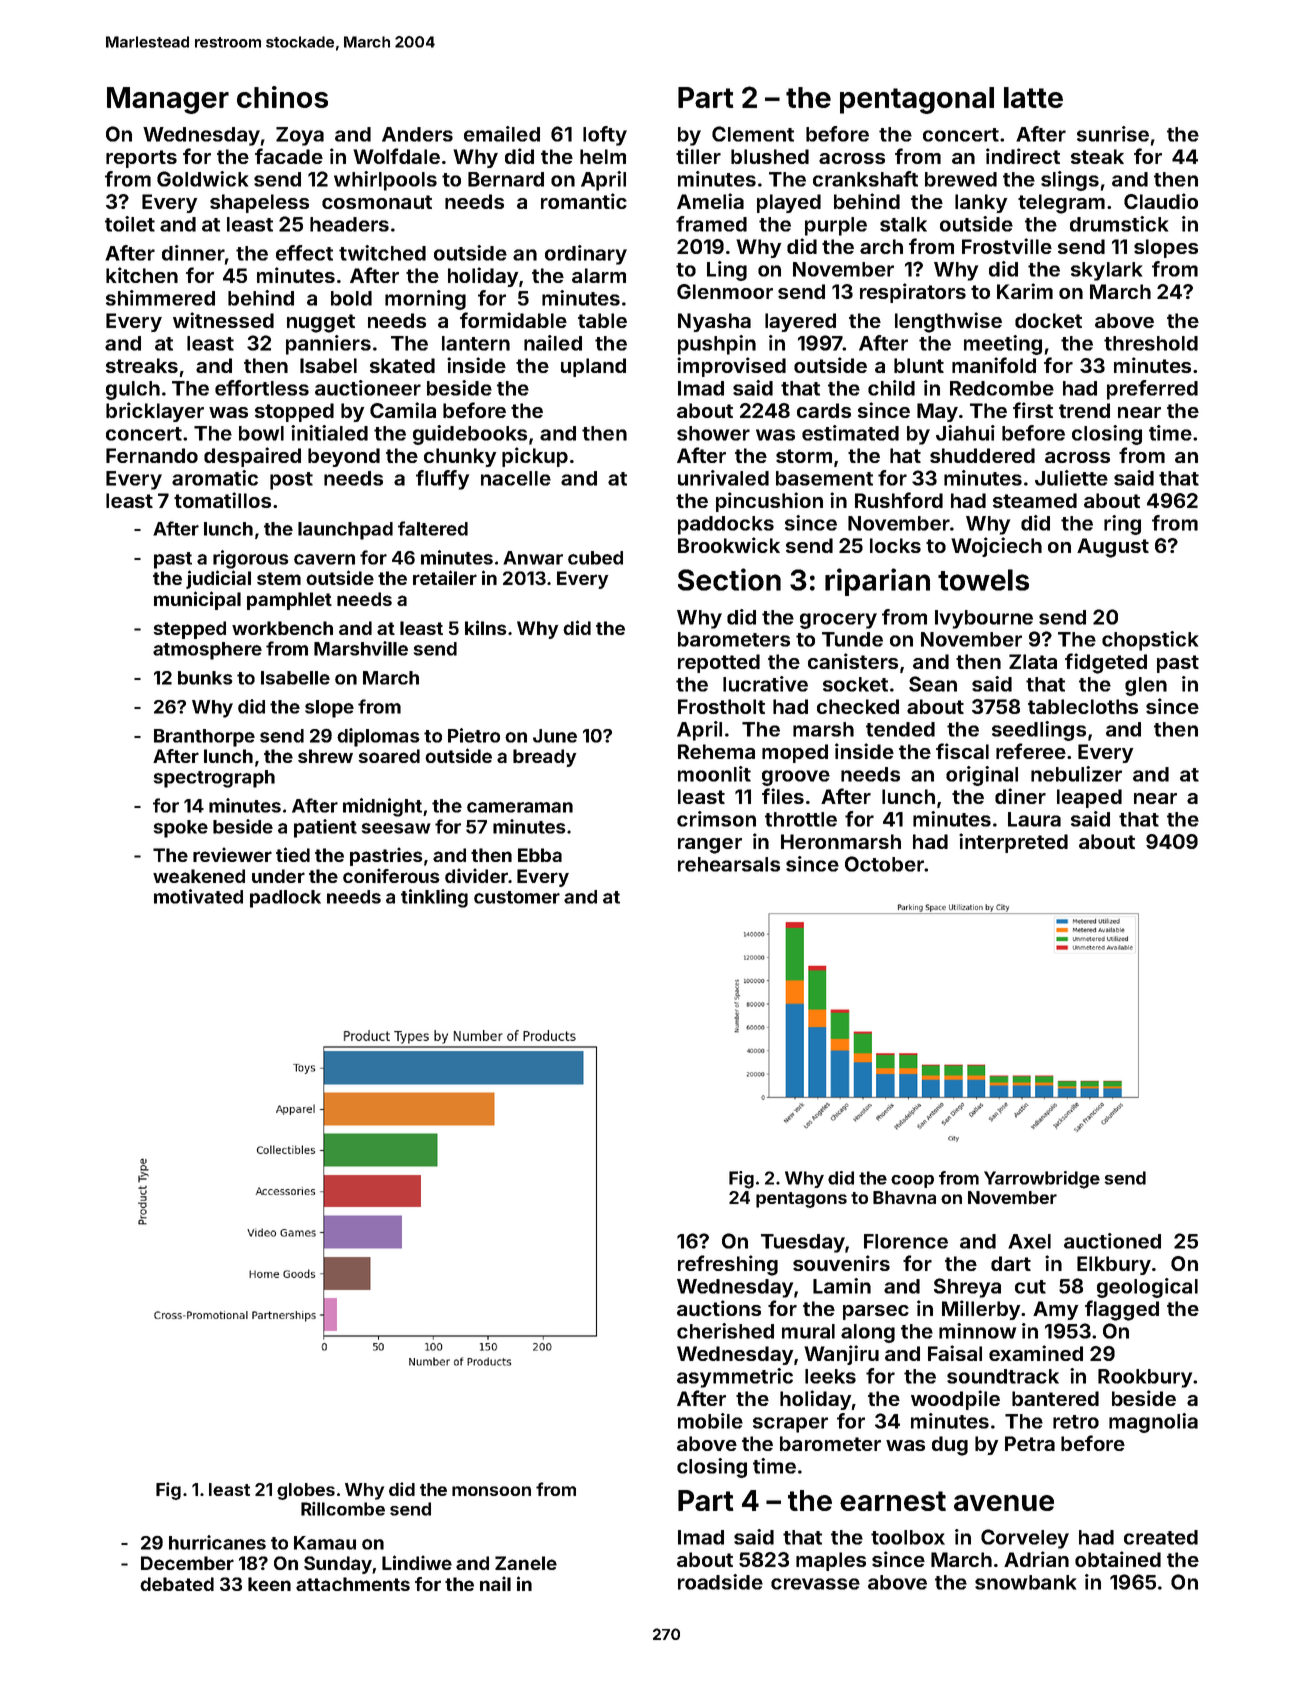  I want to click on towels, so click(983, 580).
